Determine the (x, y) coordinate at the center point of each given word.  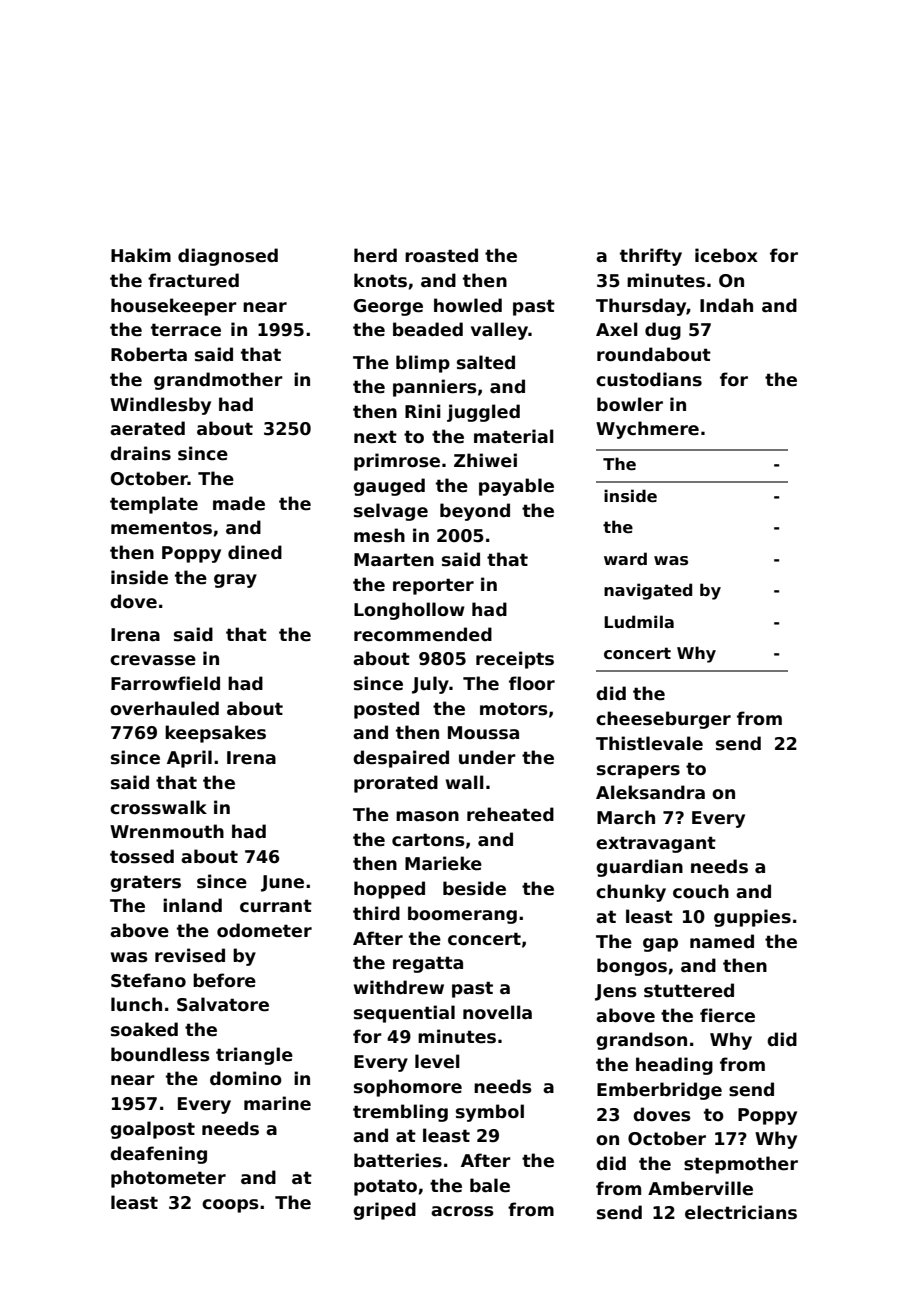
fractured (193, 280)
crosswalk (158, 807)
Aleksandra (650, 792)
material (514, 436)
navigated (648, 591)
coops (230, 1206)
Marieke (443, 863)
